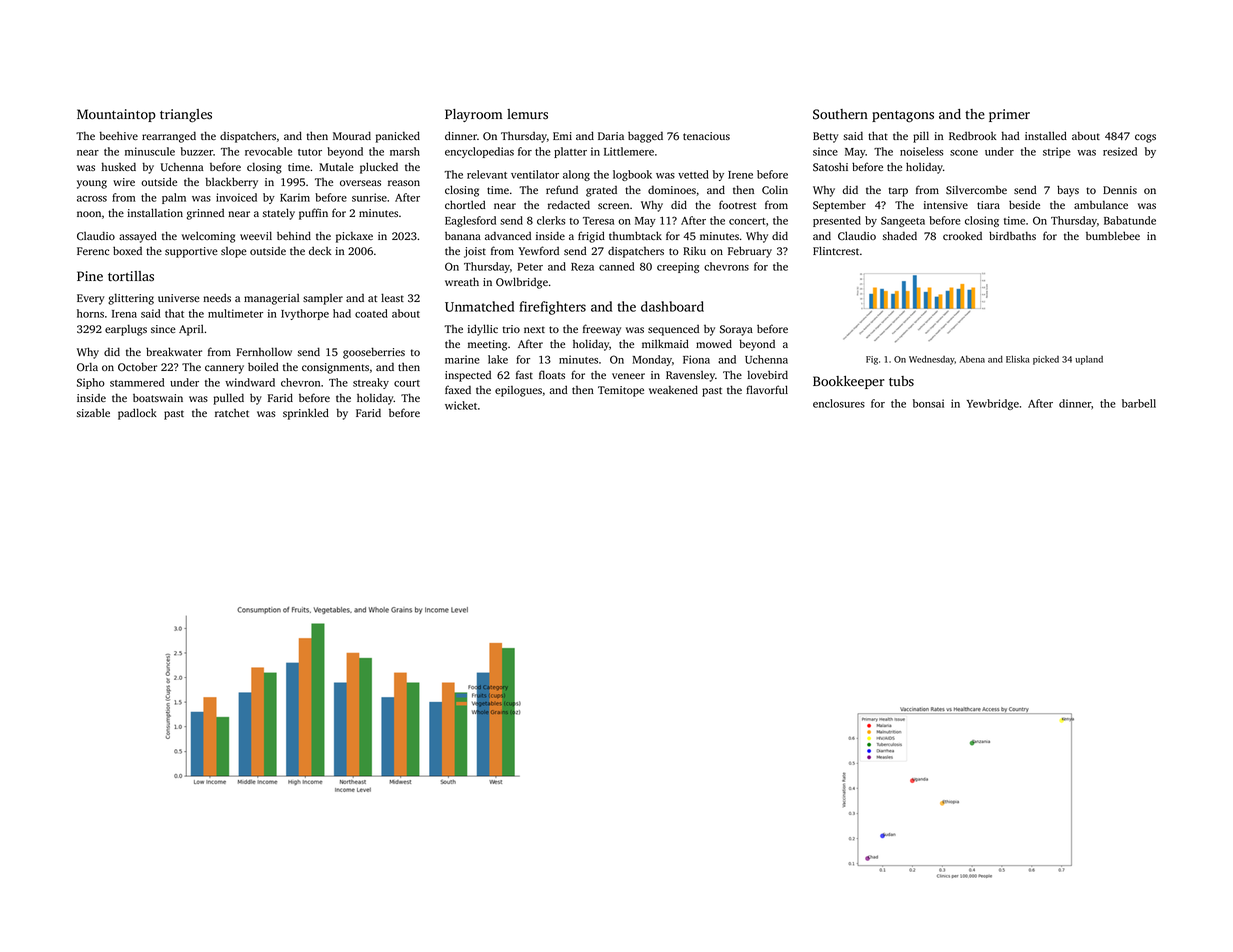 This screenshot has width=1233, height=952. What do you see at coordinates (191, 252) in the screenshot?
I see `supportive` at bounding box center [191, 252].
